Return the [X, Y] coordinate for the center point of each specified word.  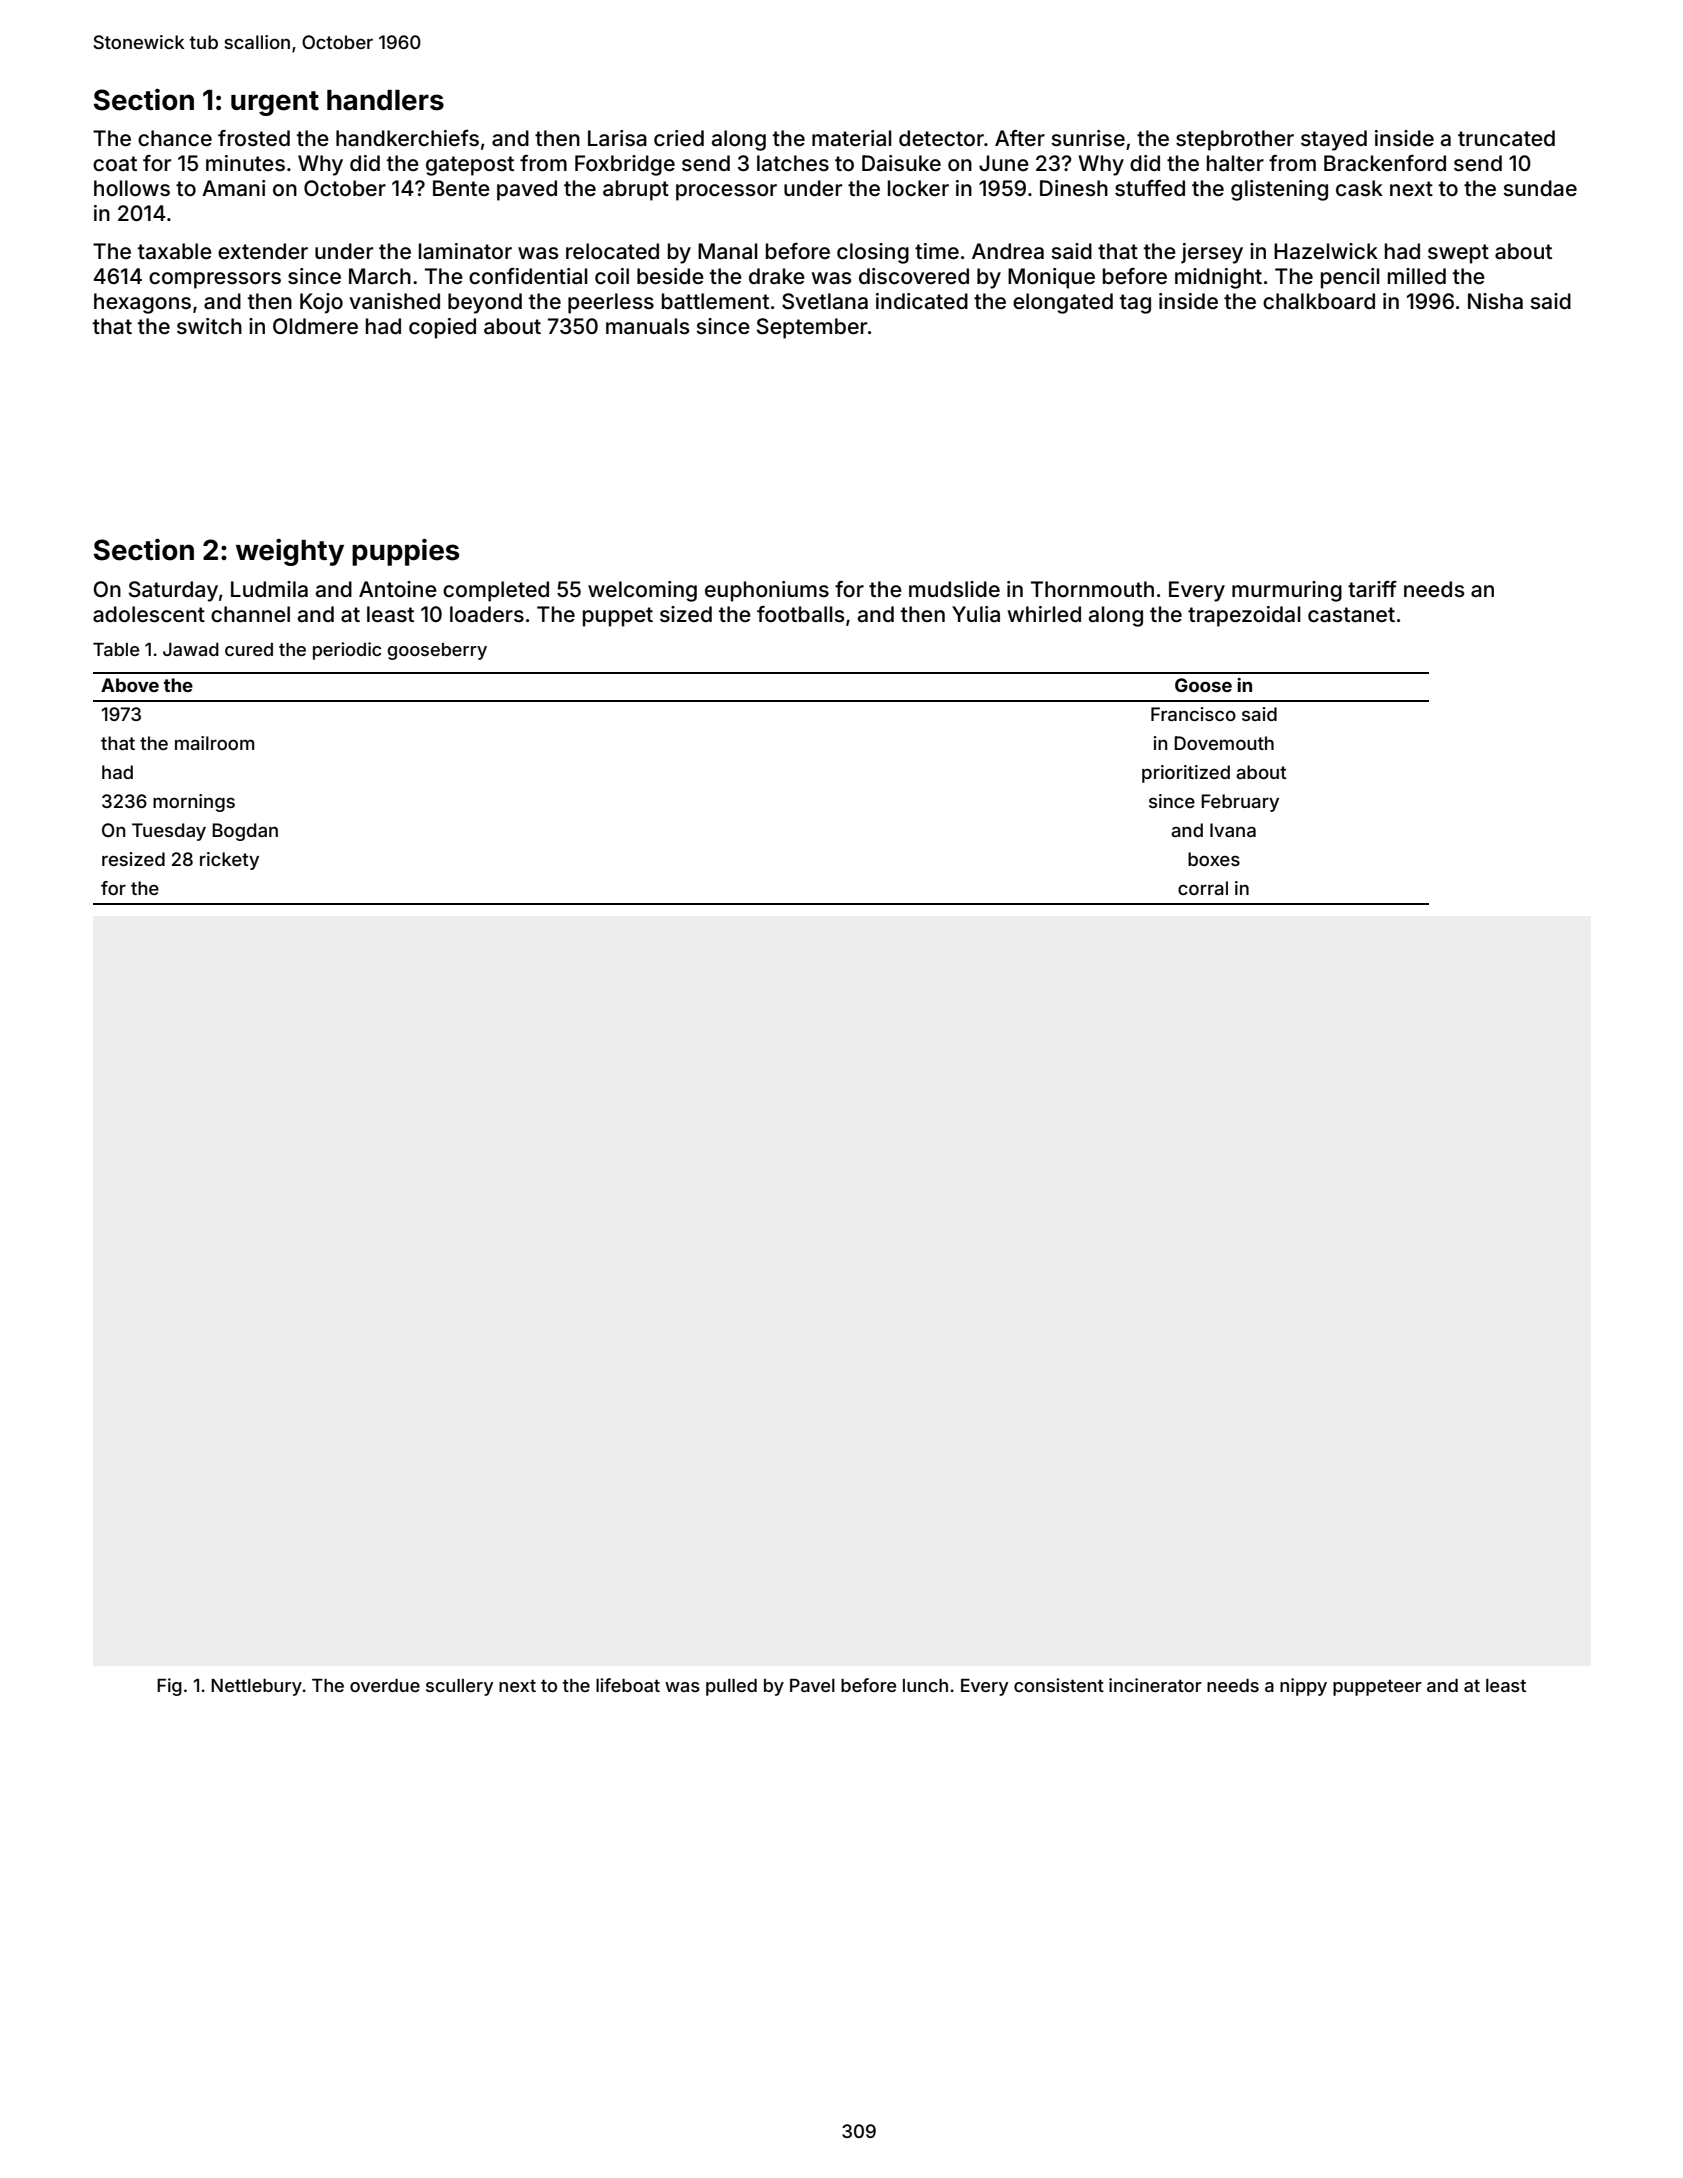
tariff [1372, 589]
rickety [229, 861]
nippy [1303, 1687]
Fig [169, 1687]
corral [1203, 888]
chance [175, 138]
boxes [1214, 859]
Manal [728, 251]
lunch [925, 1685]
